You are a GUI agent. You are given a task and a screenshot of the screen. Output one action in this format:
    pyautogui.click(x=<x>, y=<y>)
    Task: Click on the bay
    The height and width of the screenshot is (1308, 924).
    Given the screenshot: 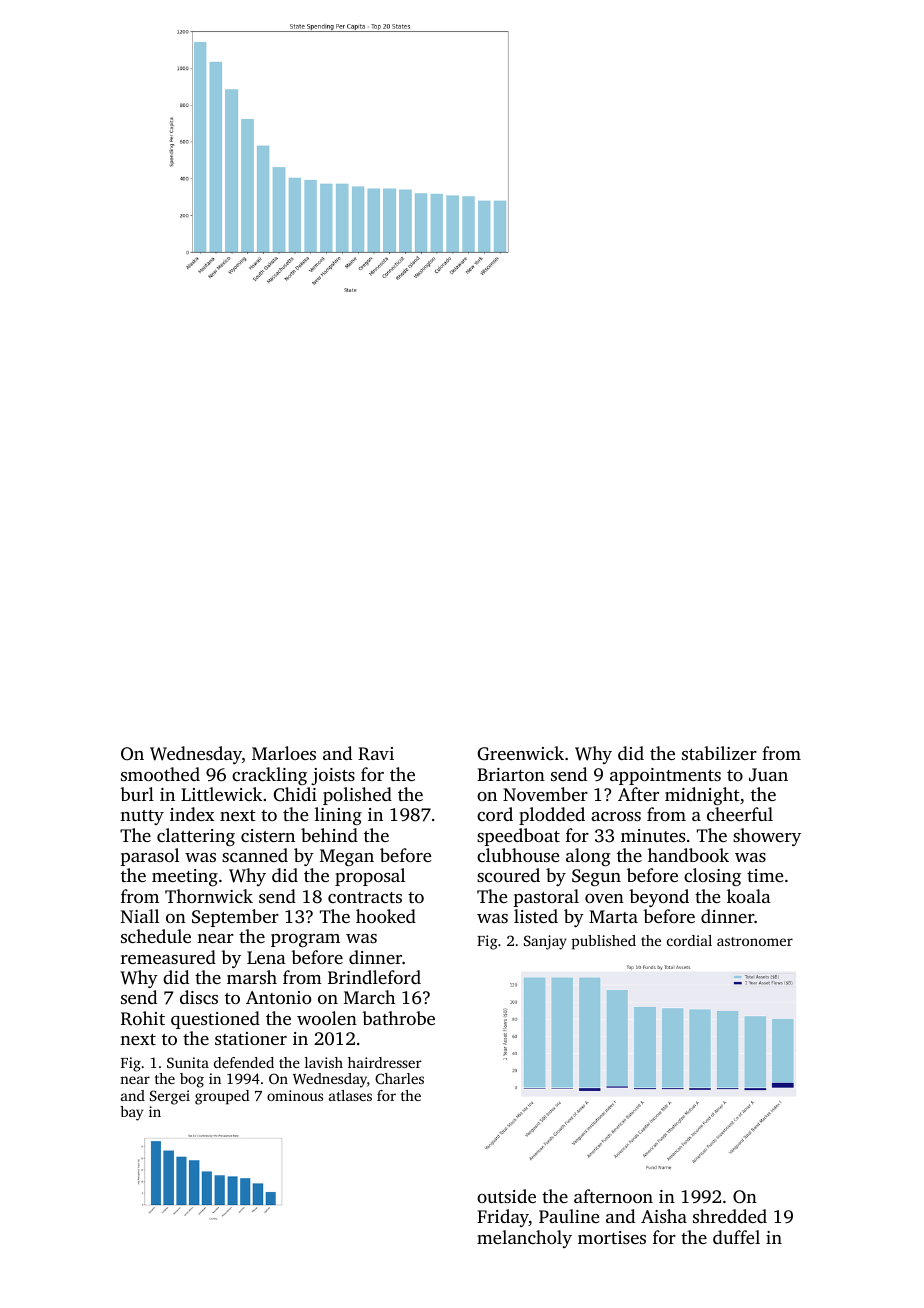 What is the action you would take?
    pyautogui.click(x=131, y=1113)
